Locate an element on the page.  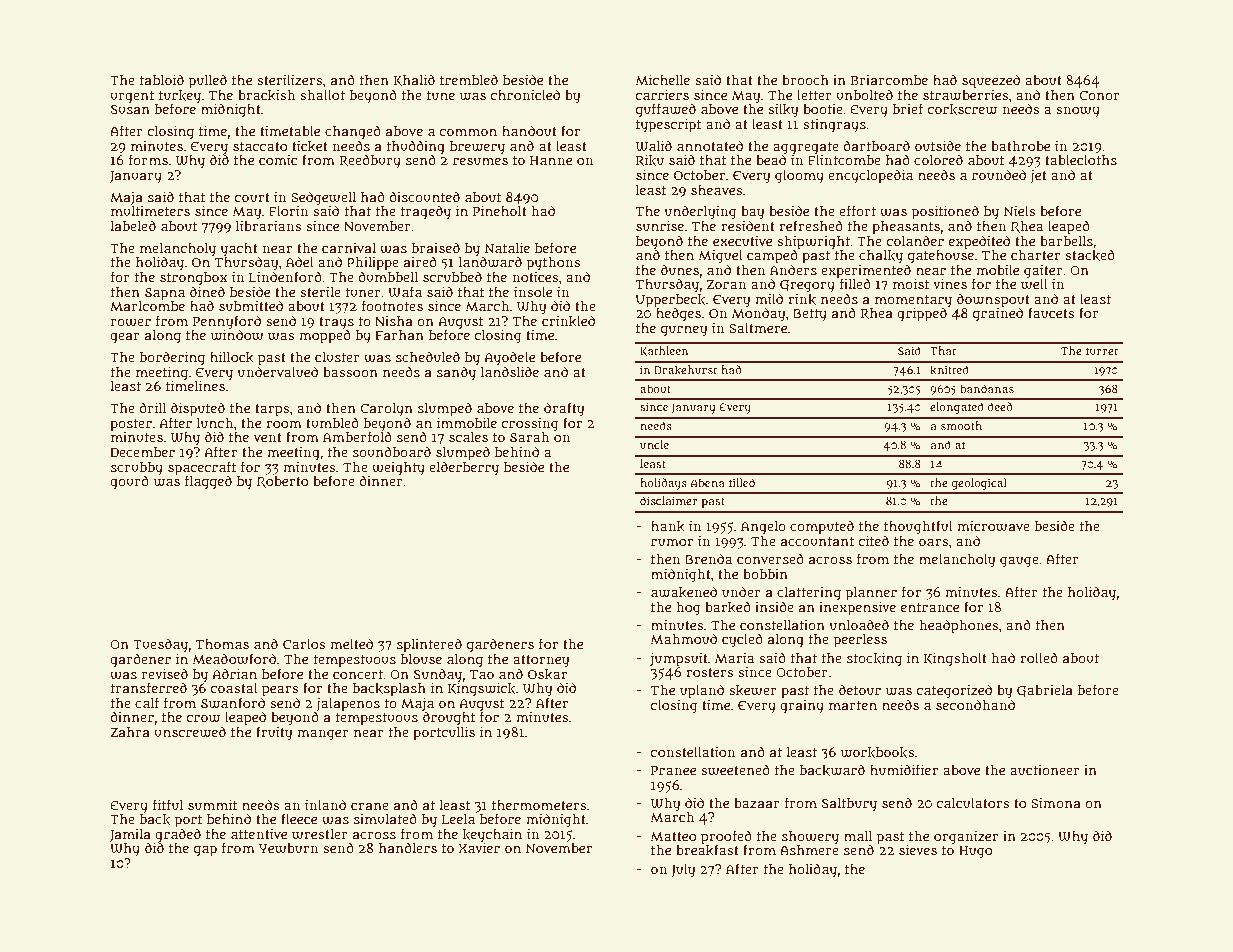
manger is located at coordinates (323, 735).
